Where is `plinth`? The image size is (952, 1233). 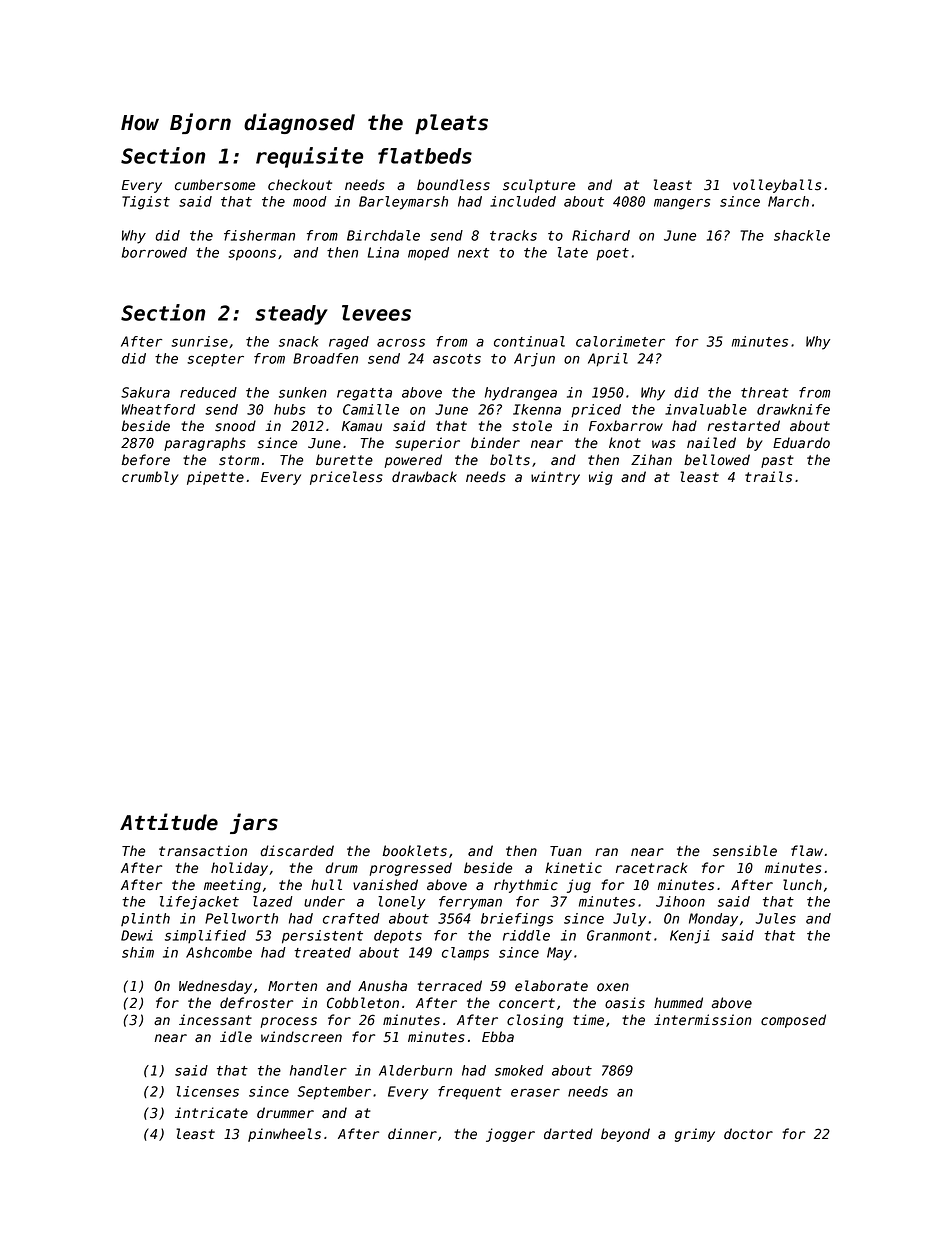 plinth is located at coordinates (145, 919).
